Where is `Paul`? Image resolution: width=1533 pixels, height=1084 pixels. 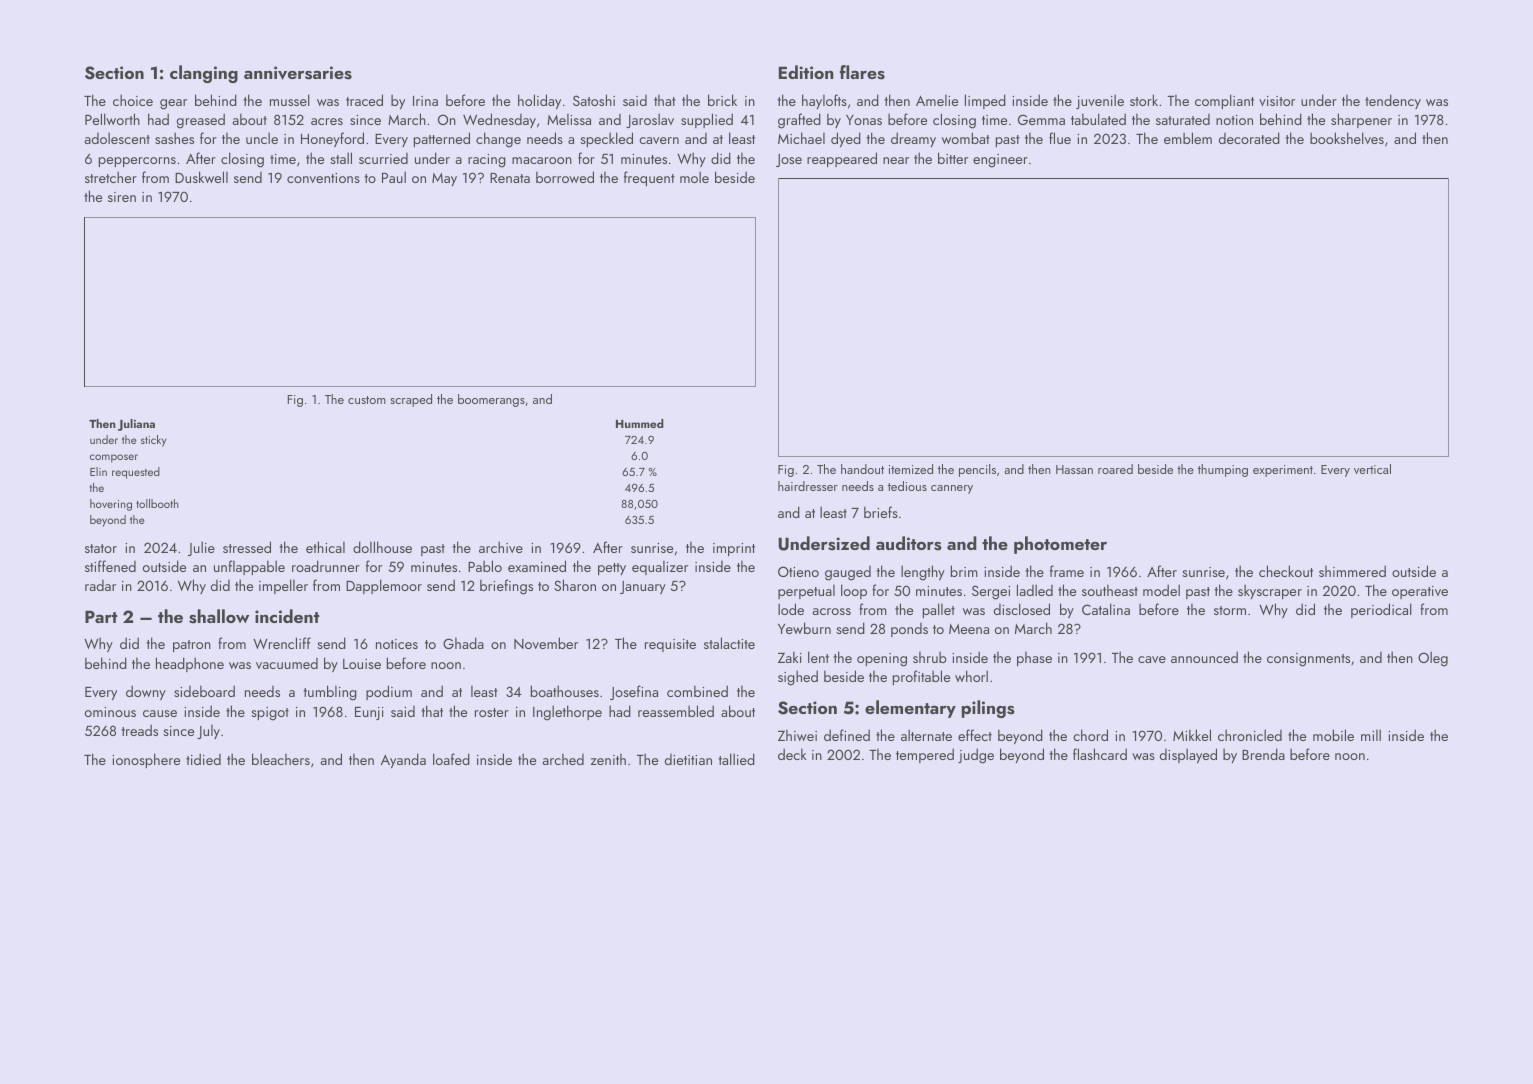 Paul is located at coordinates (394, 177).
